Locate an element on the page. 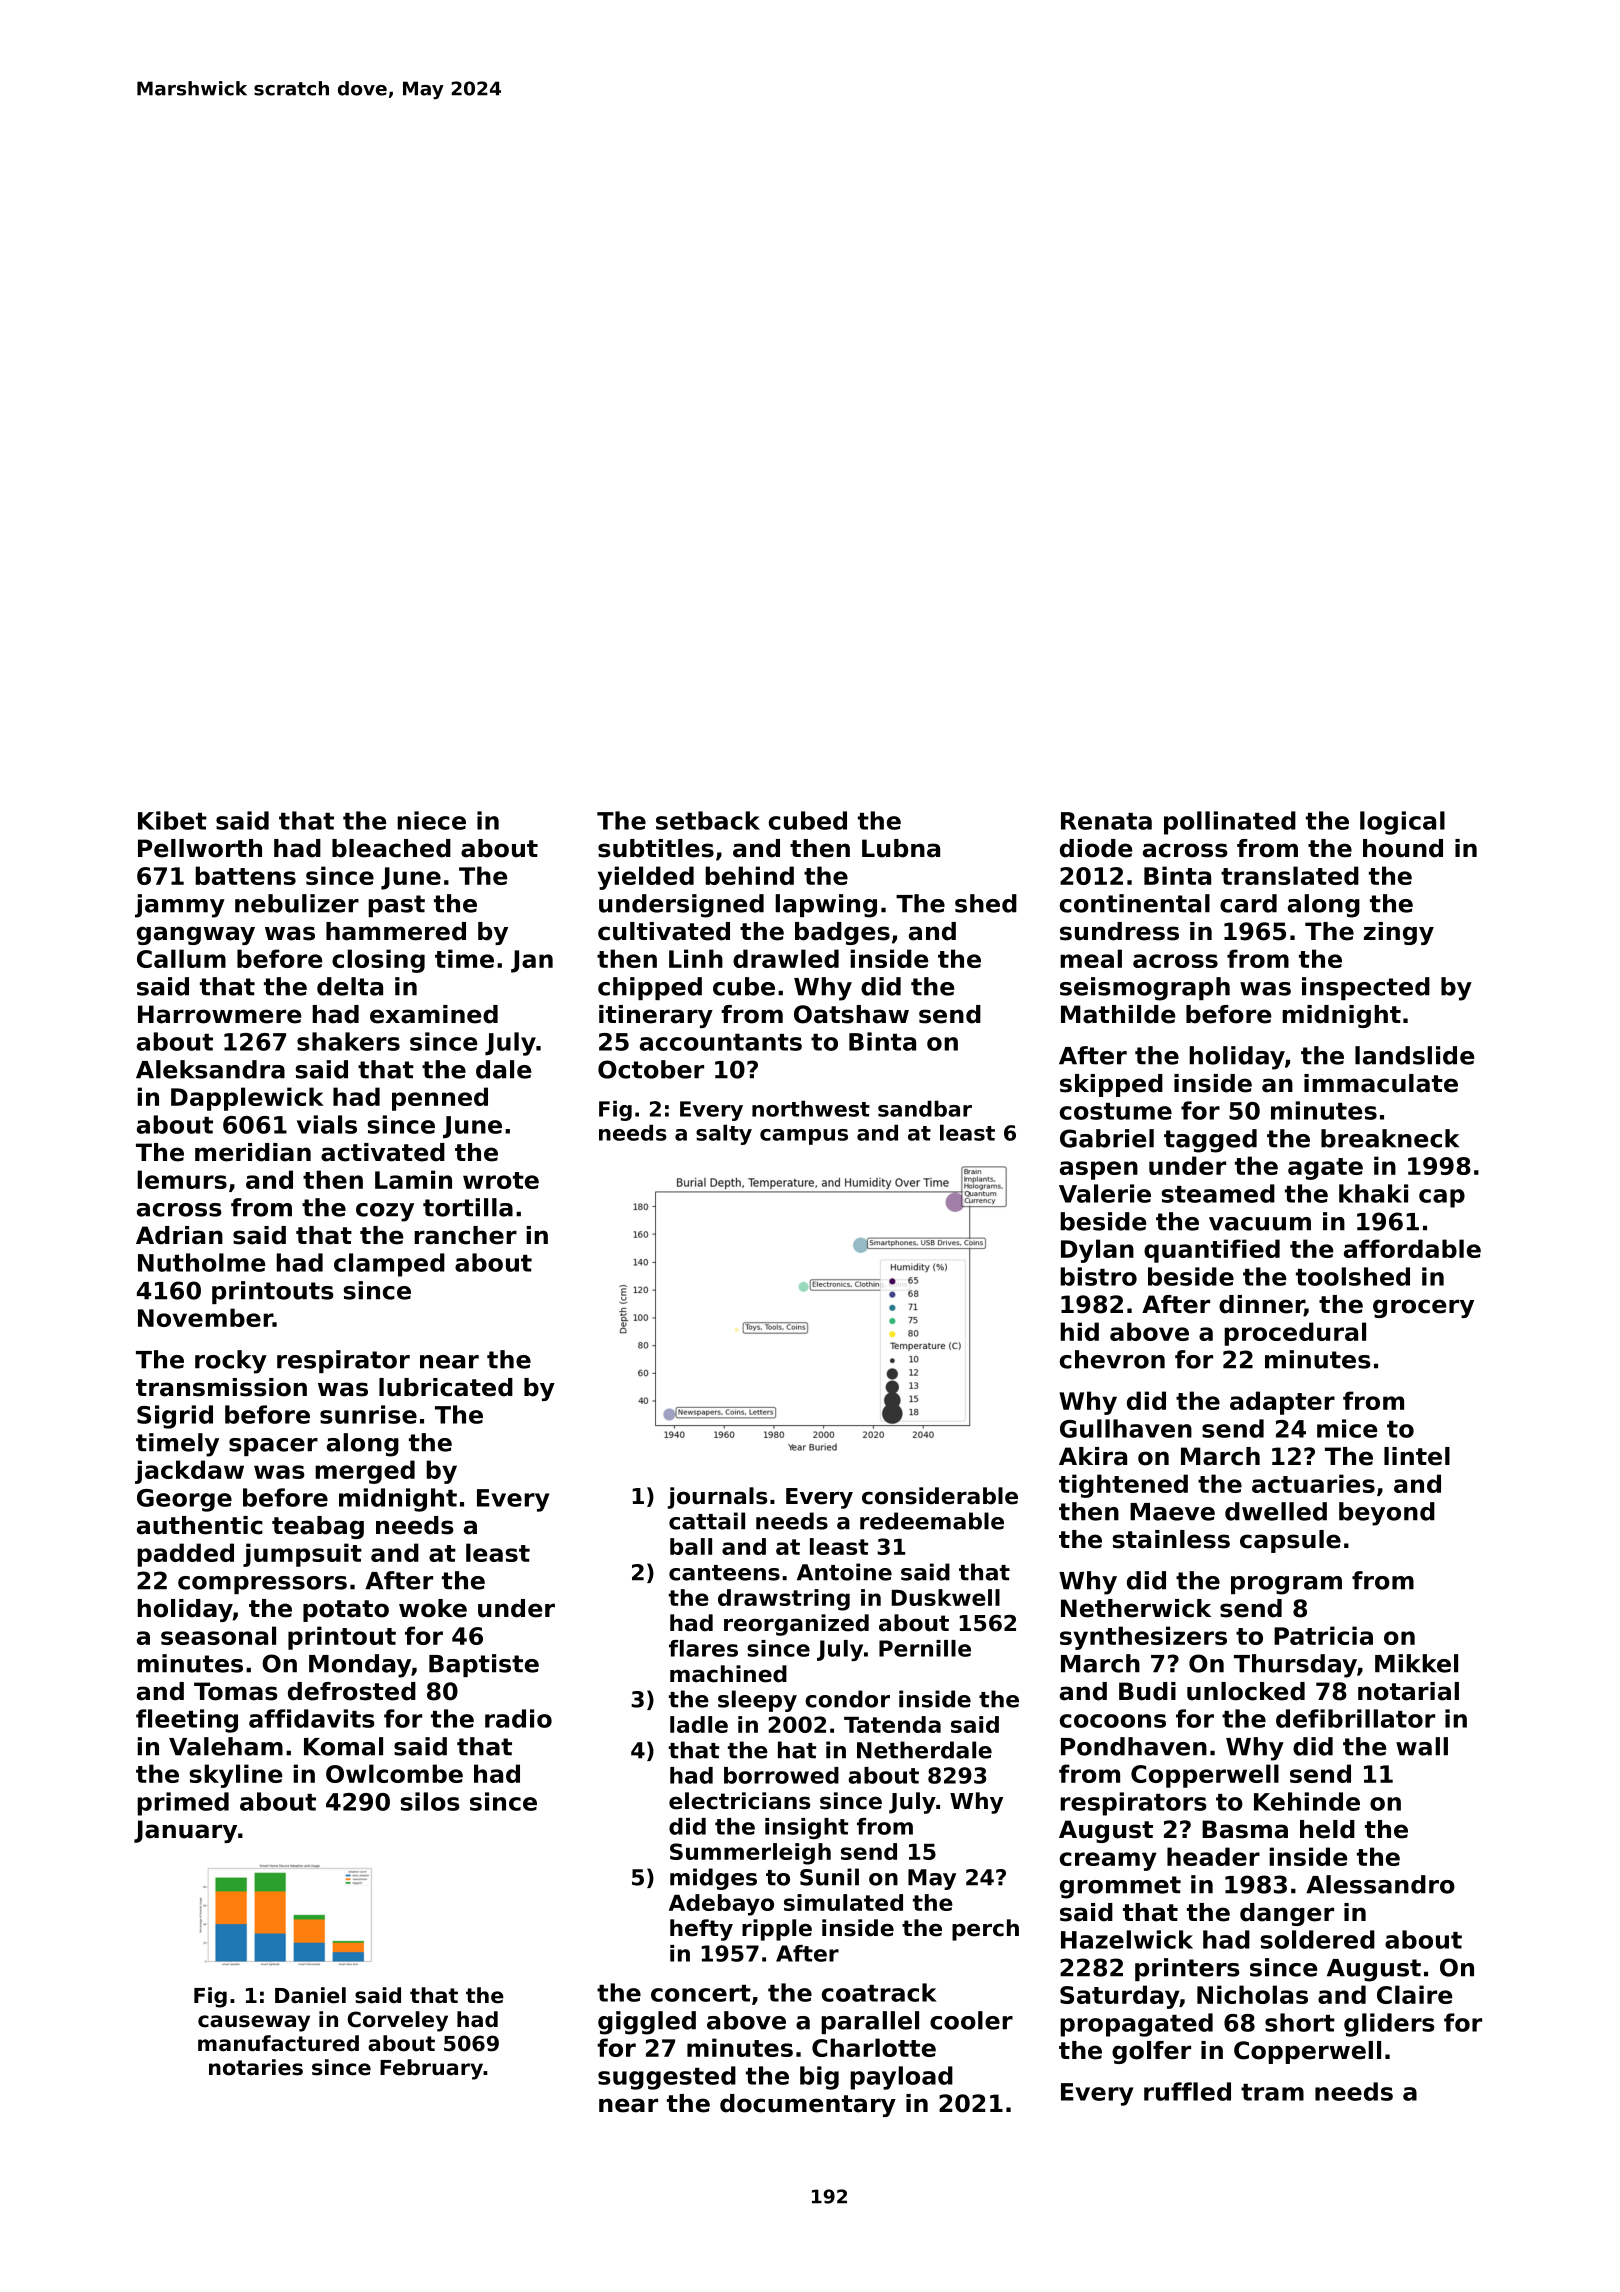 The image size is (1620, 2292). Lubna is located at coordinates (901, 848).
